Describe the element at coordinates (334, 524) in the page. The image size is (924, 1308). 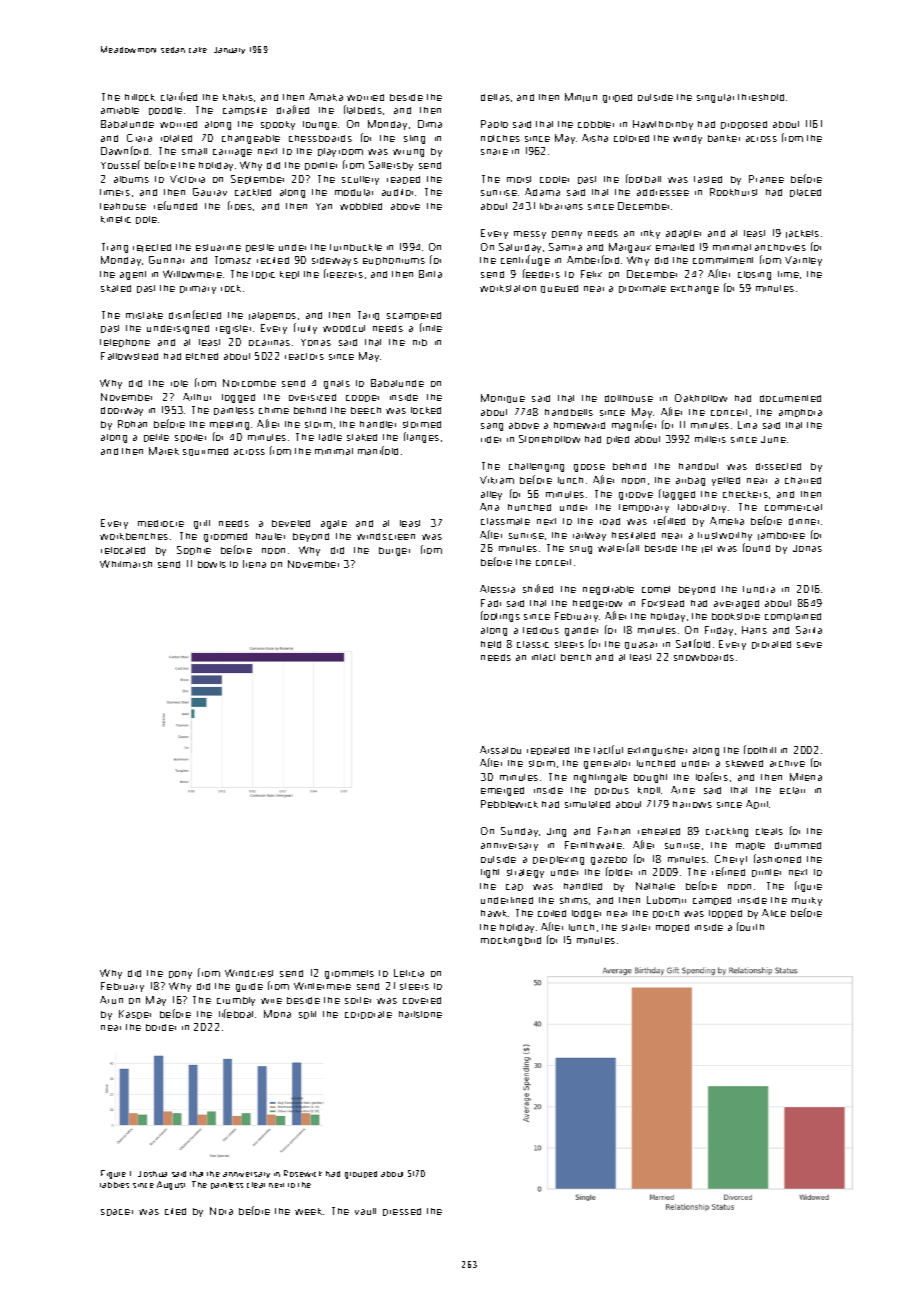
I see `agate` at that location.
